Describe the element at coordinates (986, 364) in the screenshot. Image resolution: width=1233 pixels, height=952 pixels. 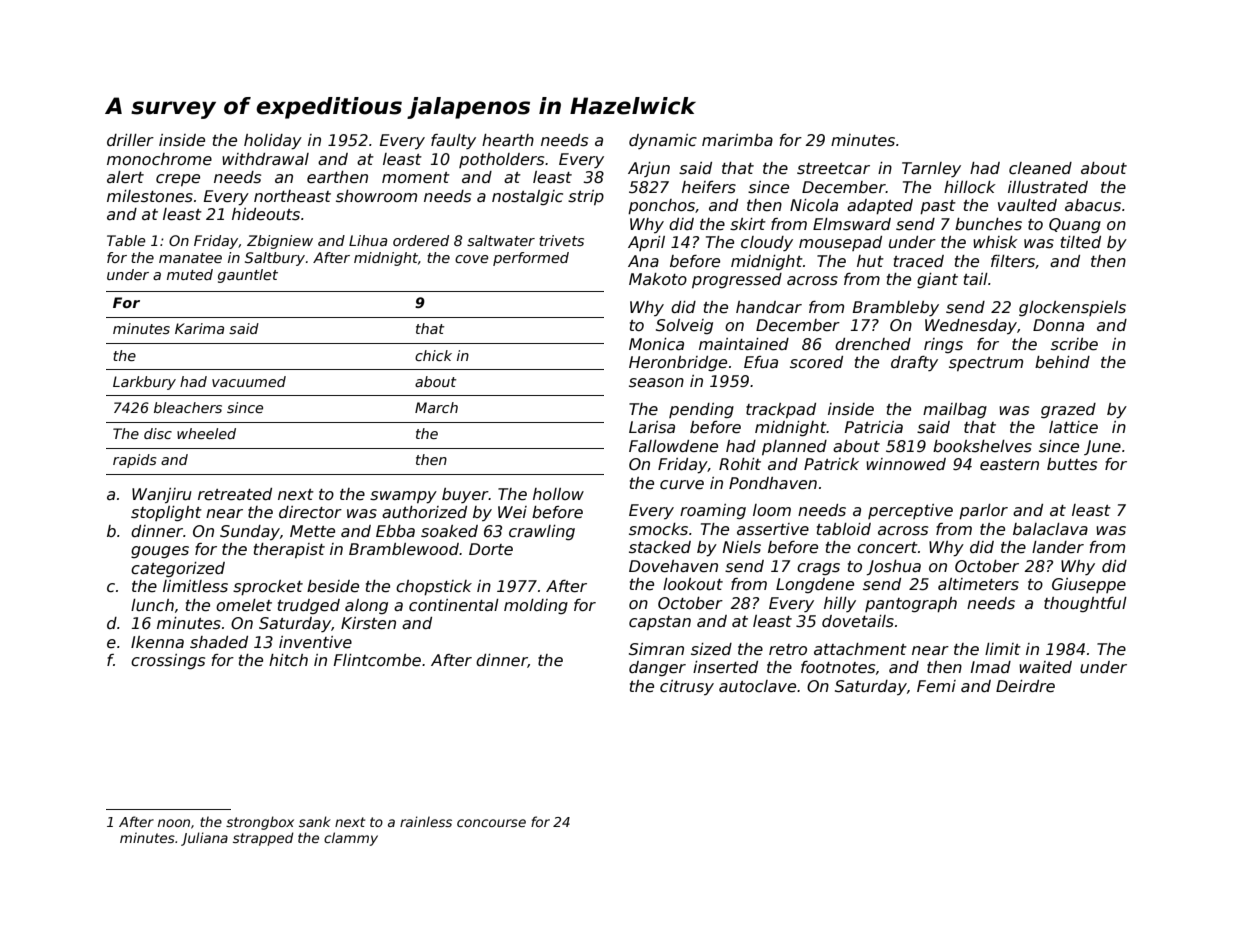
I see `spectrum` at that location.
